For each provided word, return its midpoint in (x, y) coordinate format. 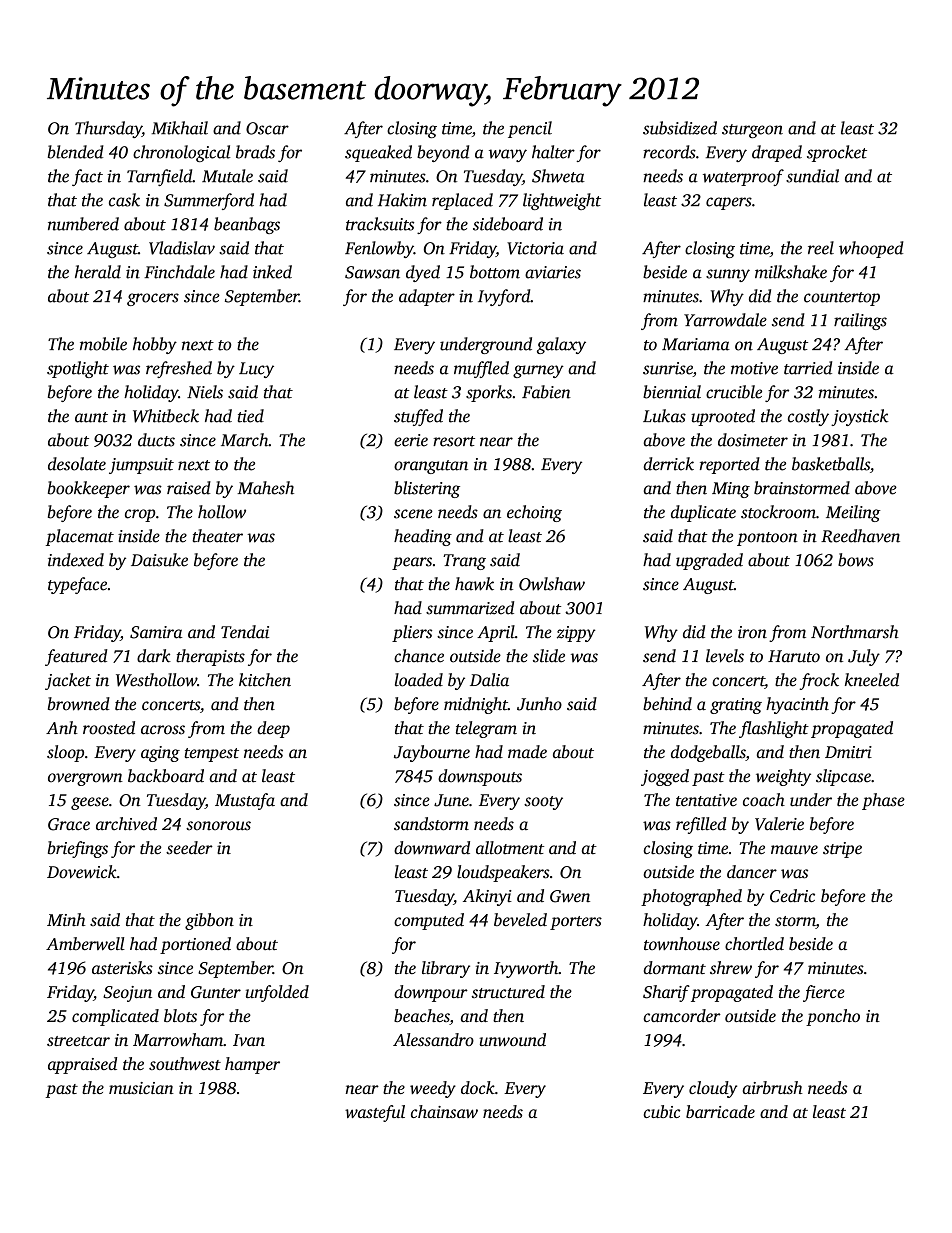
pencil (530, 129)
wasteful (375, 1113)
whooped (871, 249)
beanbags (247, 225)
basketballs (831, 464)
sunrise (668, 369)
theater (217, 536)
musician (141, 1088)
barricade (720, 1111)
